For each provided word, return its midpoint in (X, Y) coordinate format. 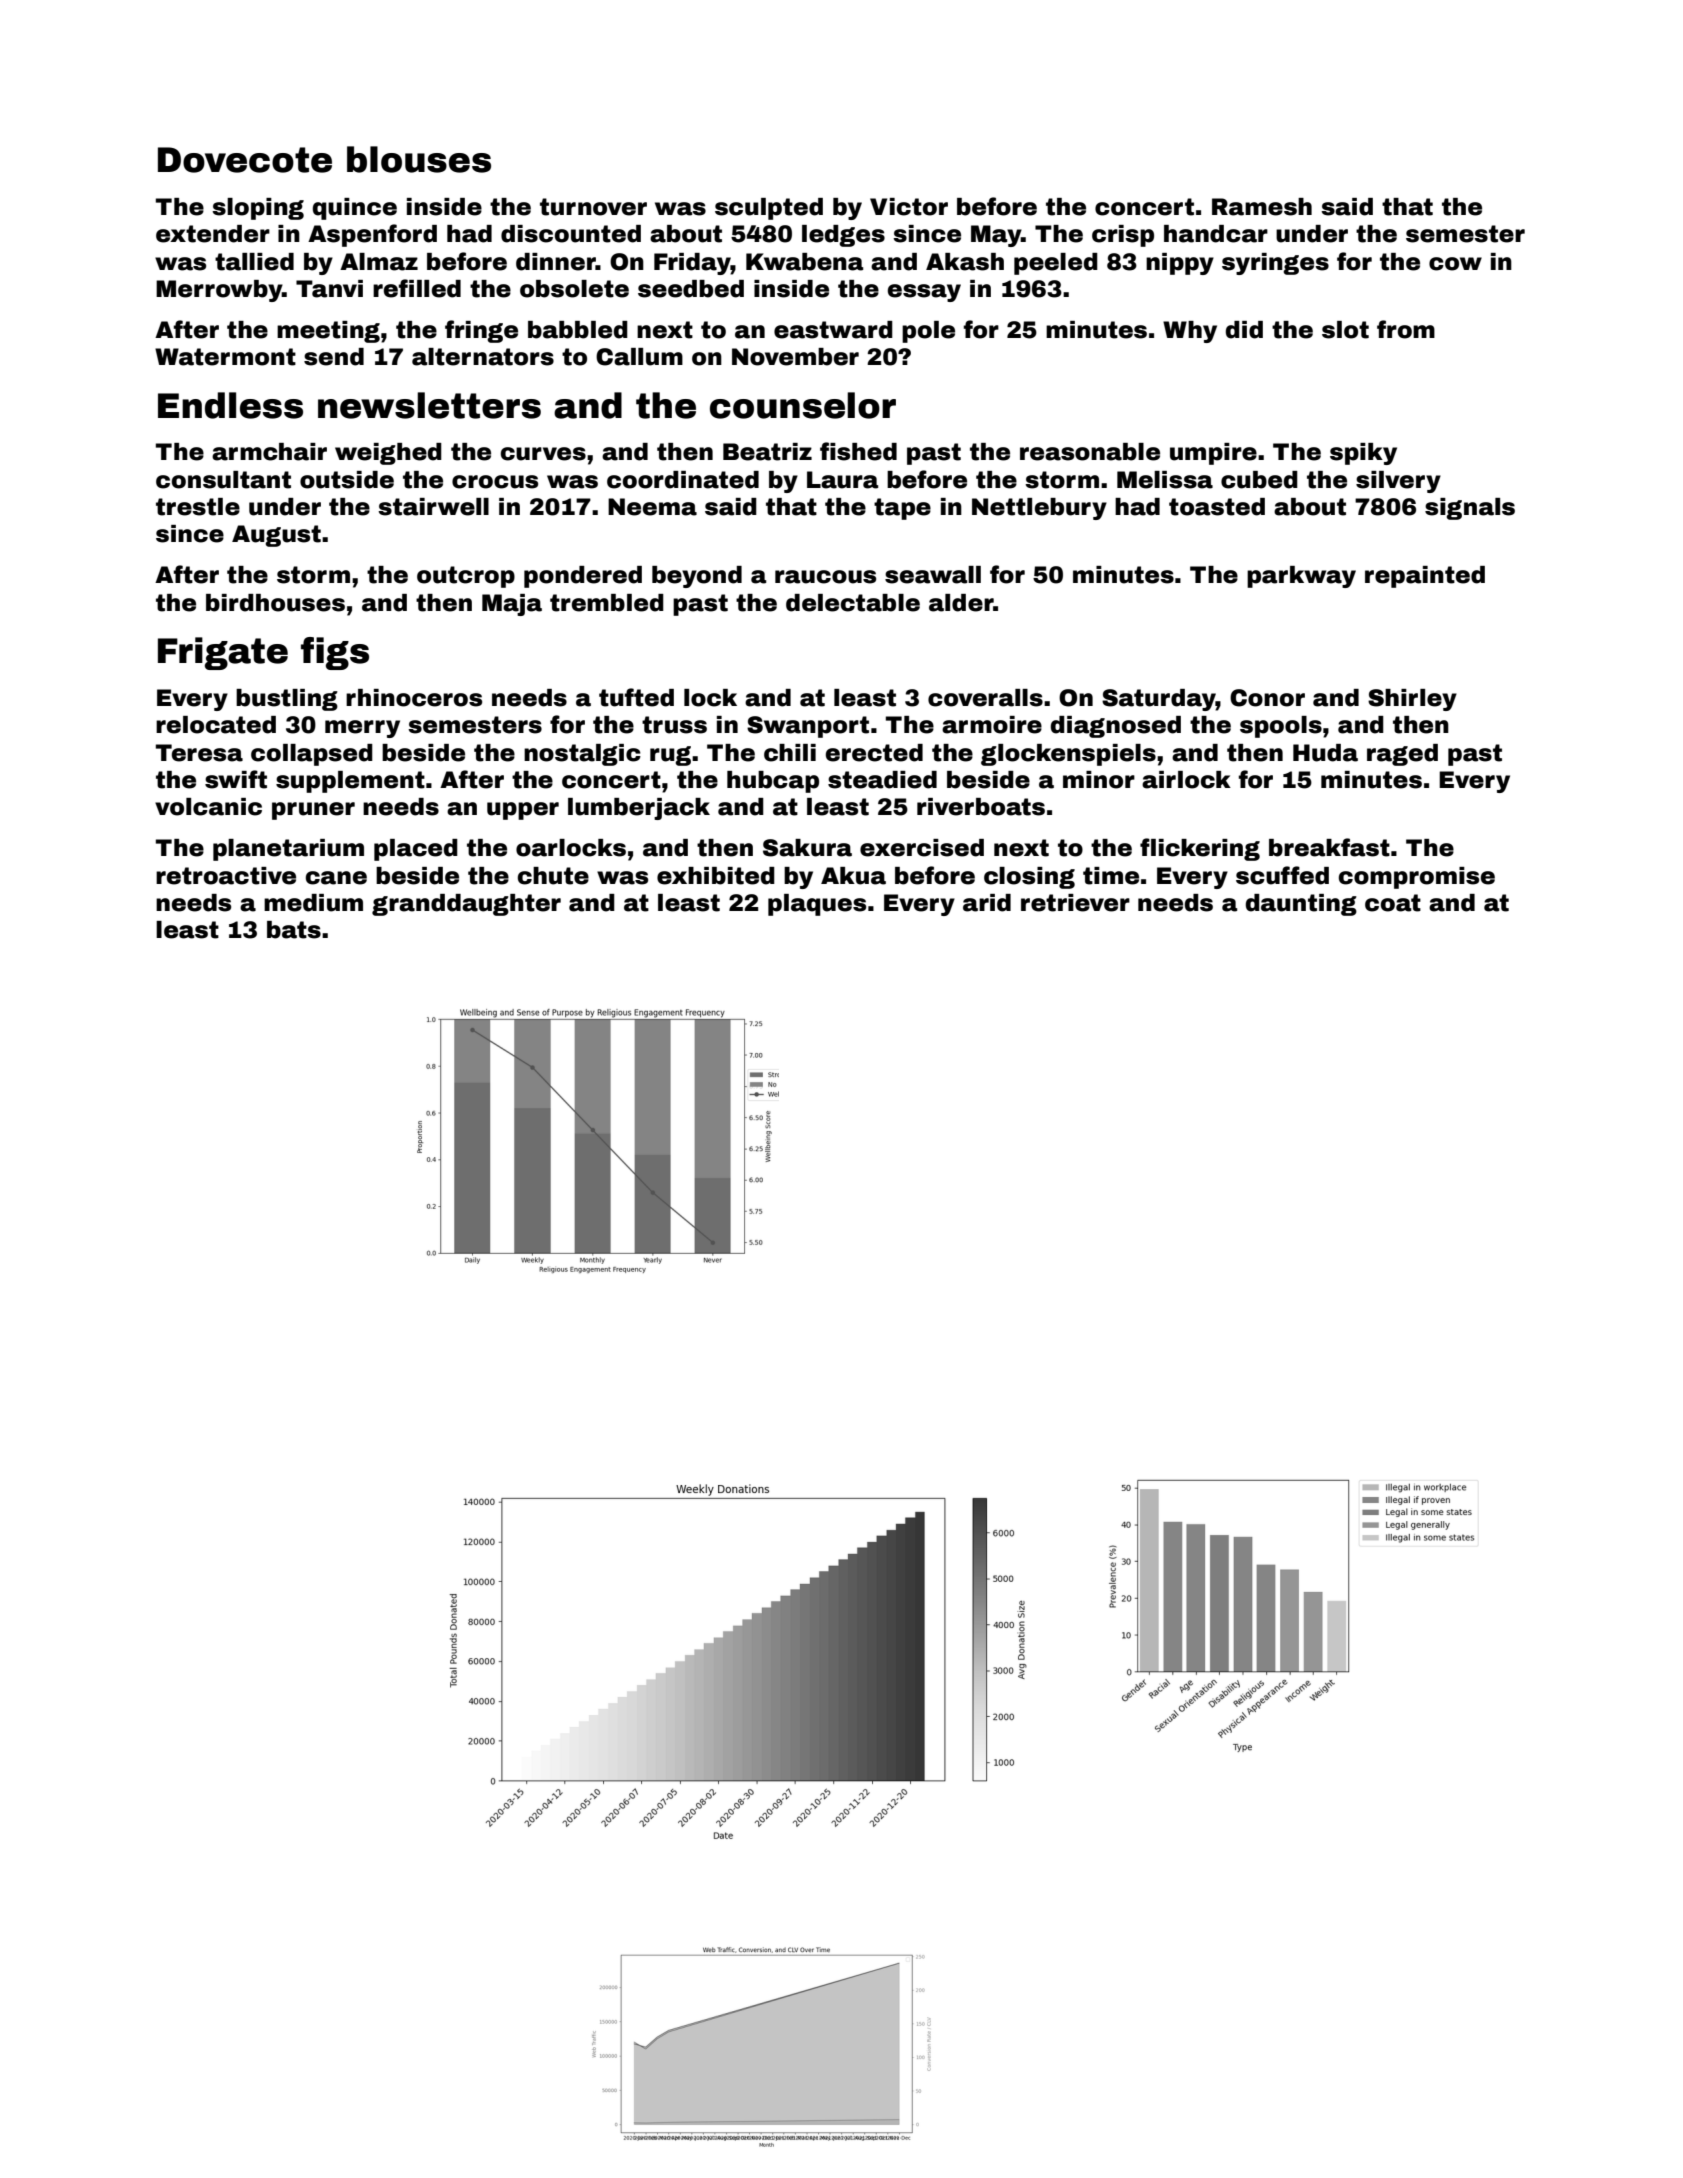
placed (416, 850)
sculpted (769, 209)
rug (670, 756)
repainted (1425, 577)
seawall (933, 575)
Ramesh (1262, 207)
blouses (419, 159)
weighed (388, 454)
